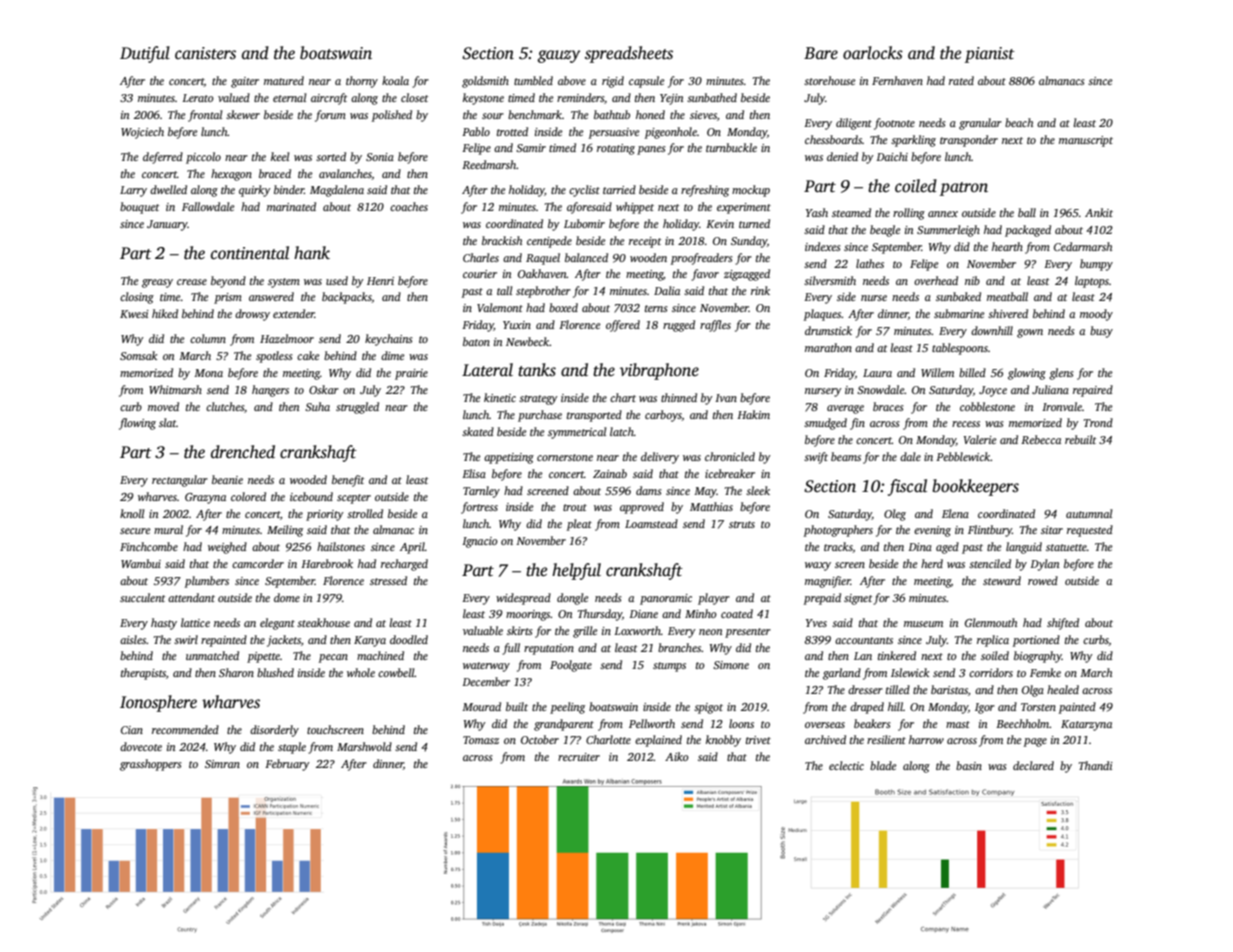  I want to click on signet, so click(858, 599).
